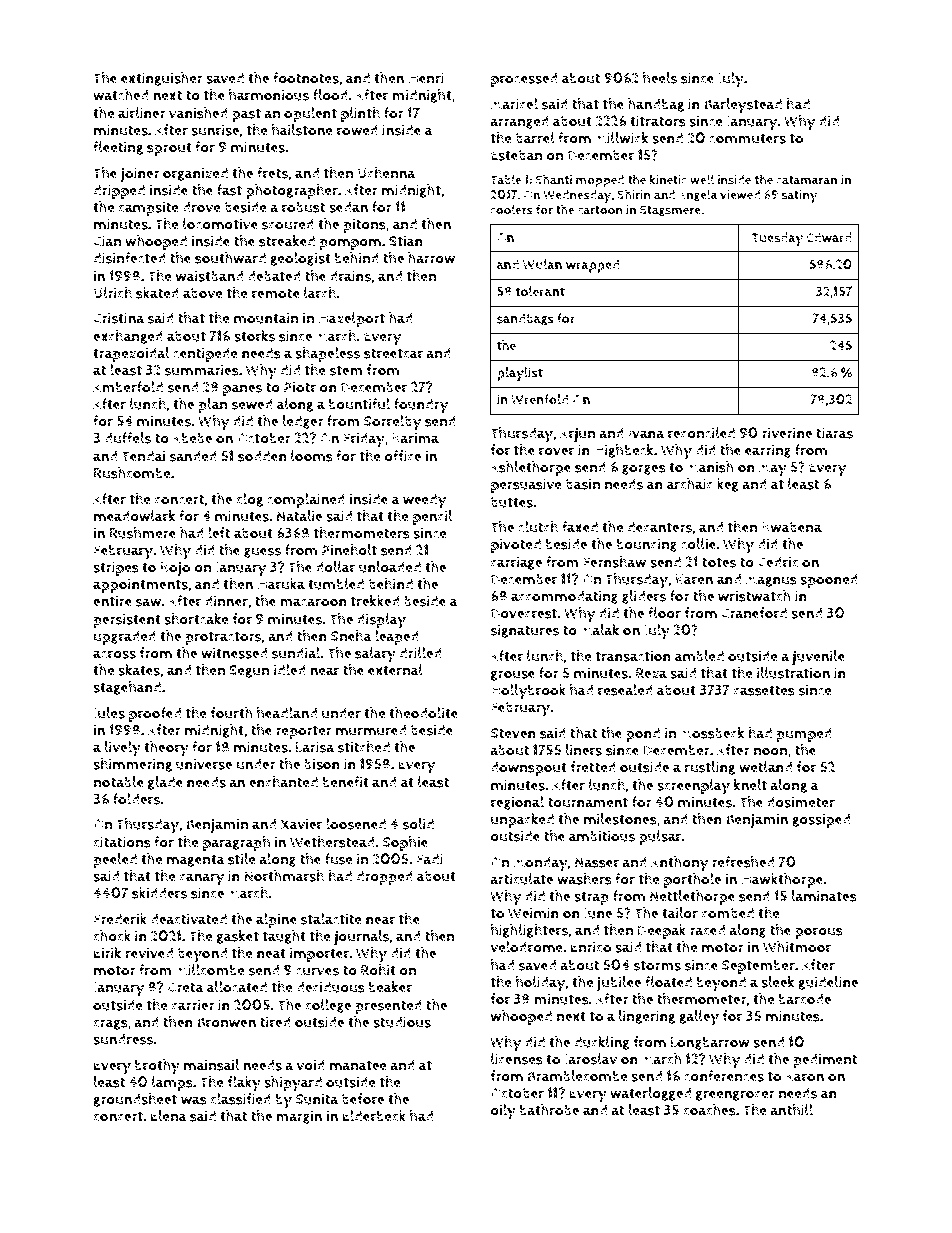  I want to click on macaroon, so click(313, 602).
